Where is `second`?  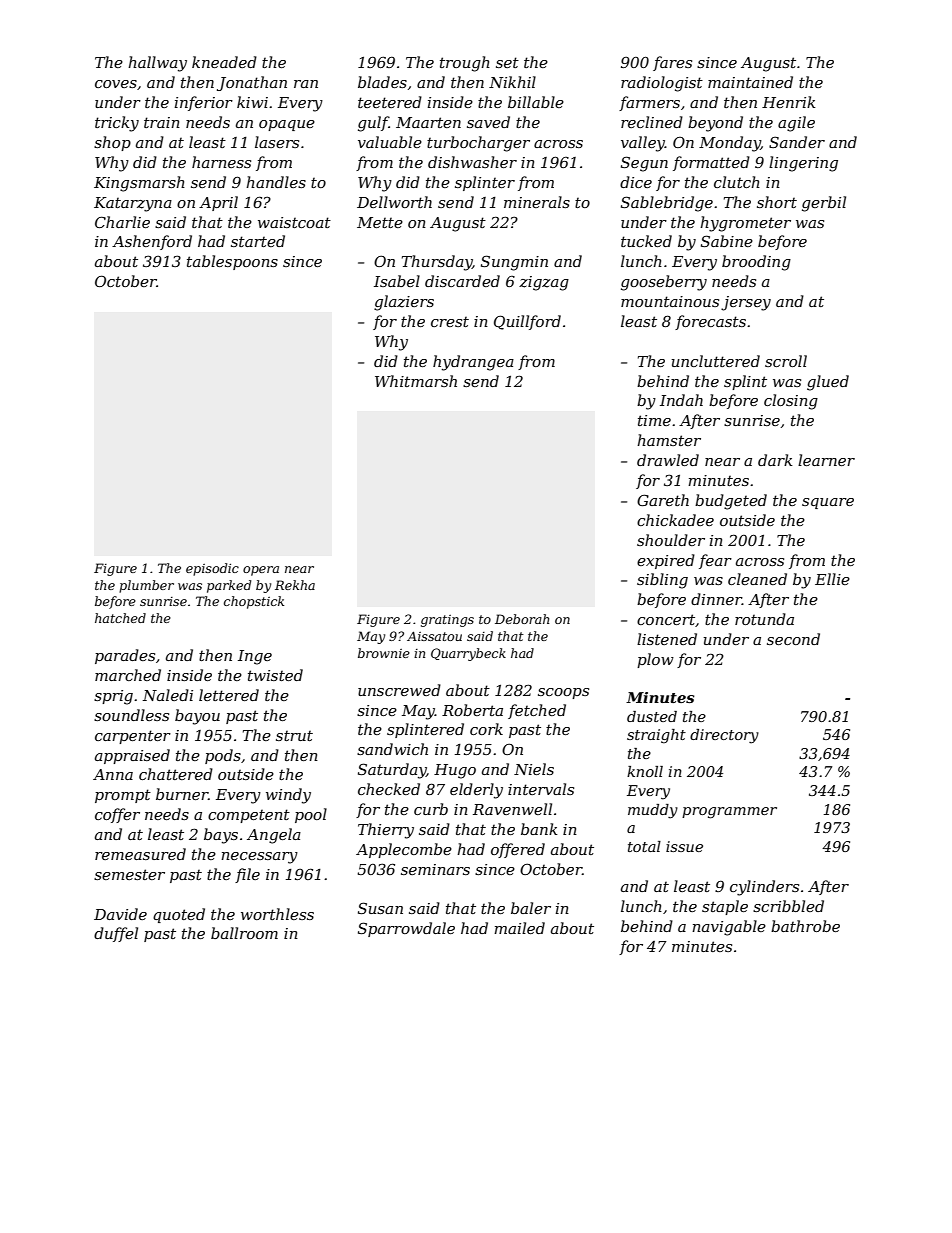 second is located at coordinates (793, 639).
